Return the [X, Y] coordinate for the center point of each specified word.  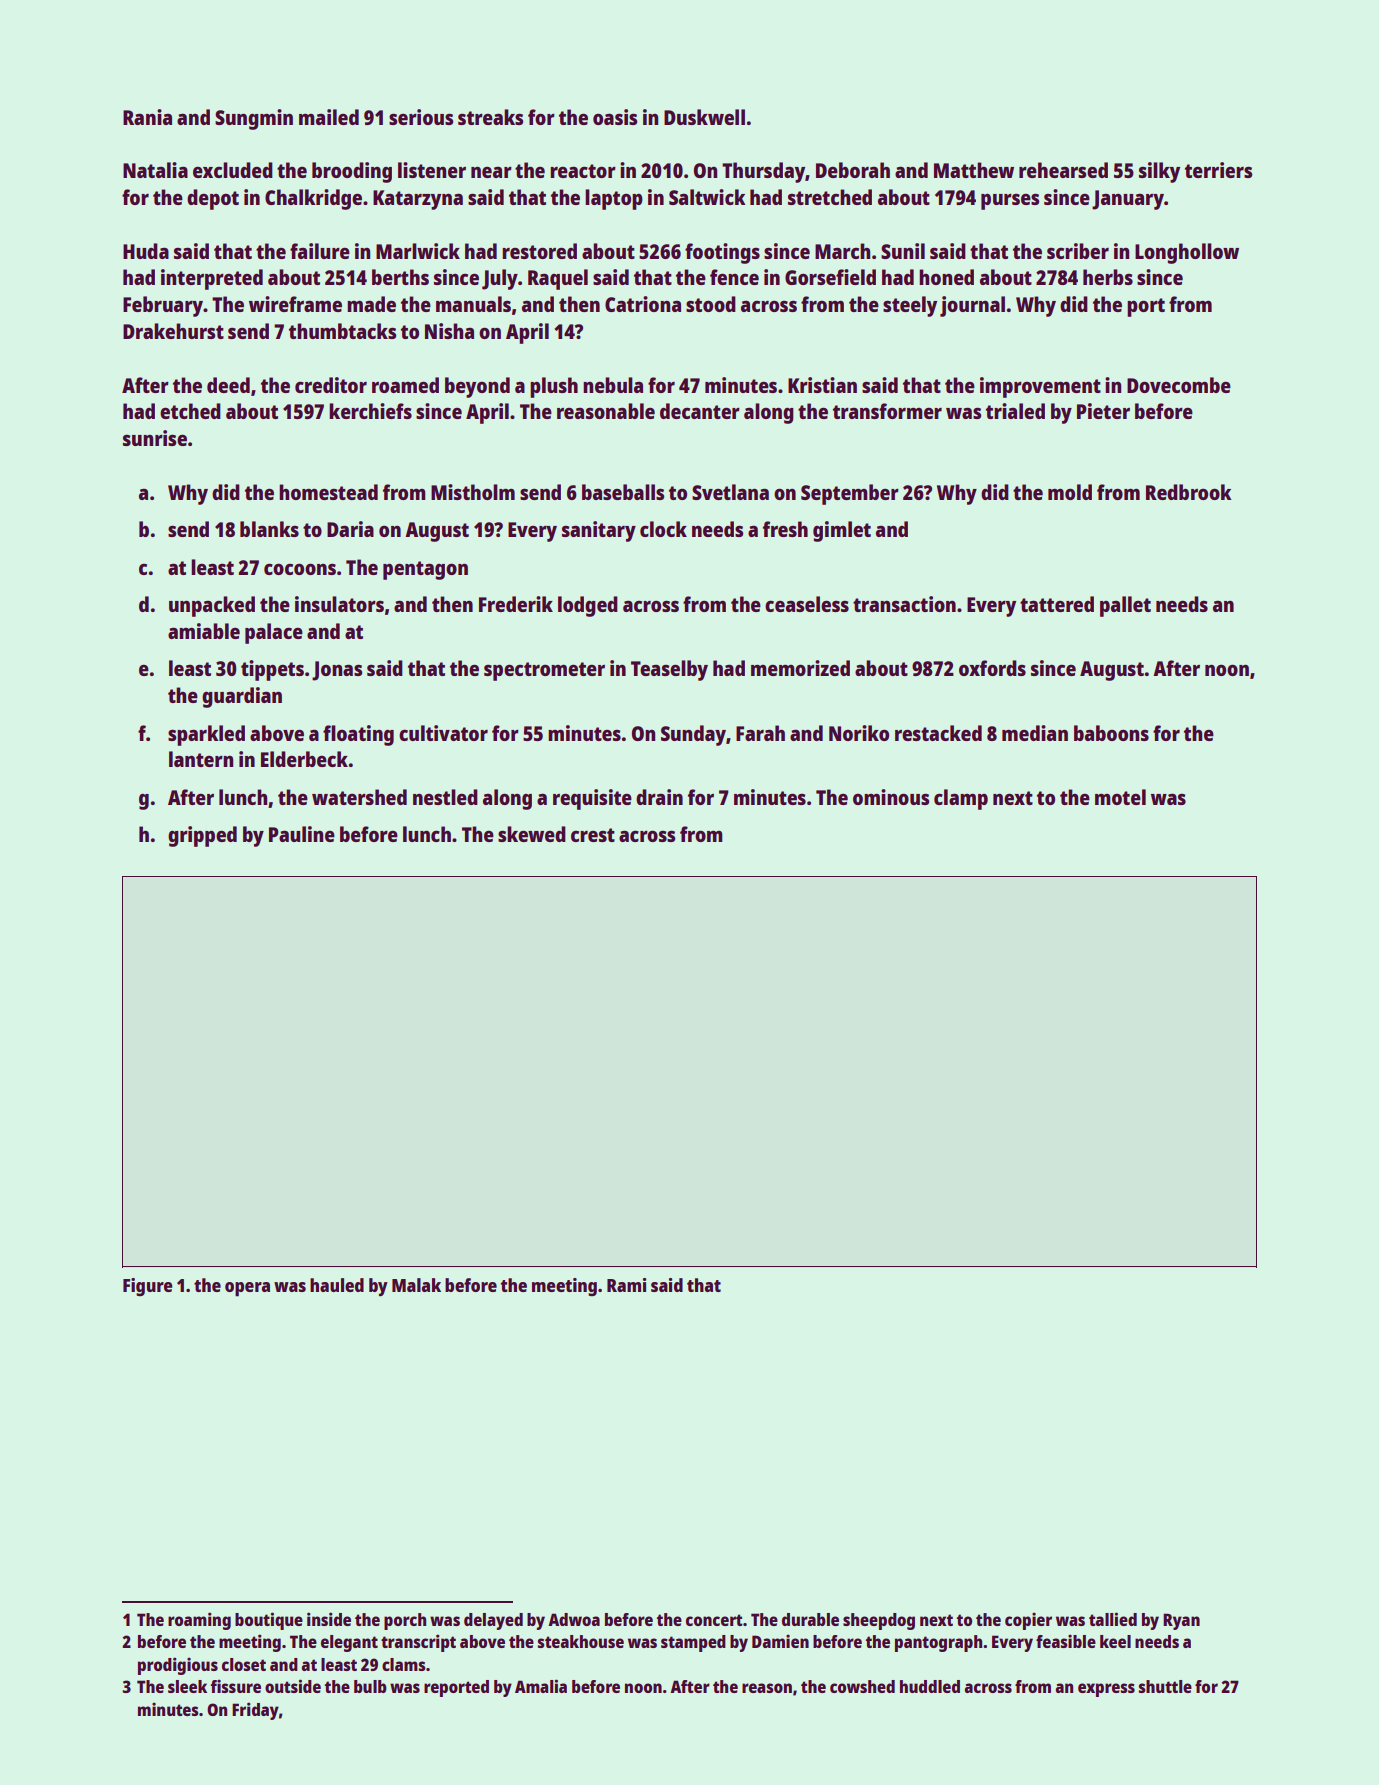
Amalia [541, 1686]
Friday [255, 1711]
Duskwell [704, 117]
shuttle [1165, 1686]
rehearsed [1063, 170]
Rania [147, 117]
